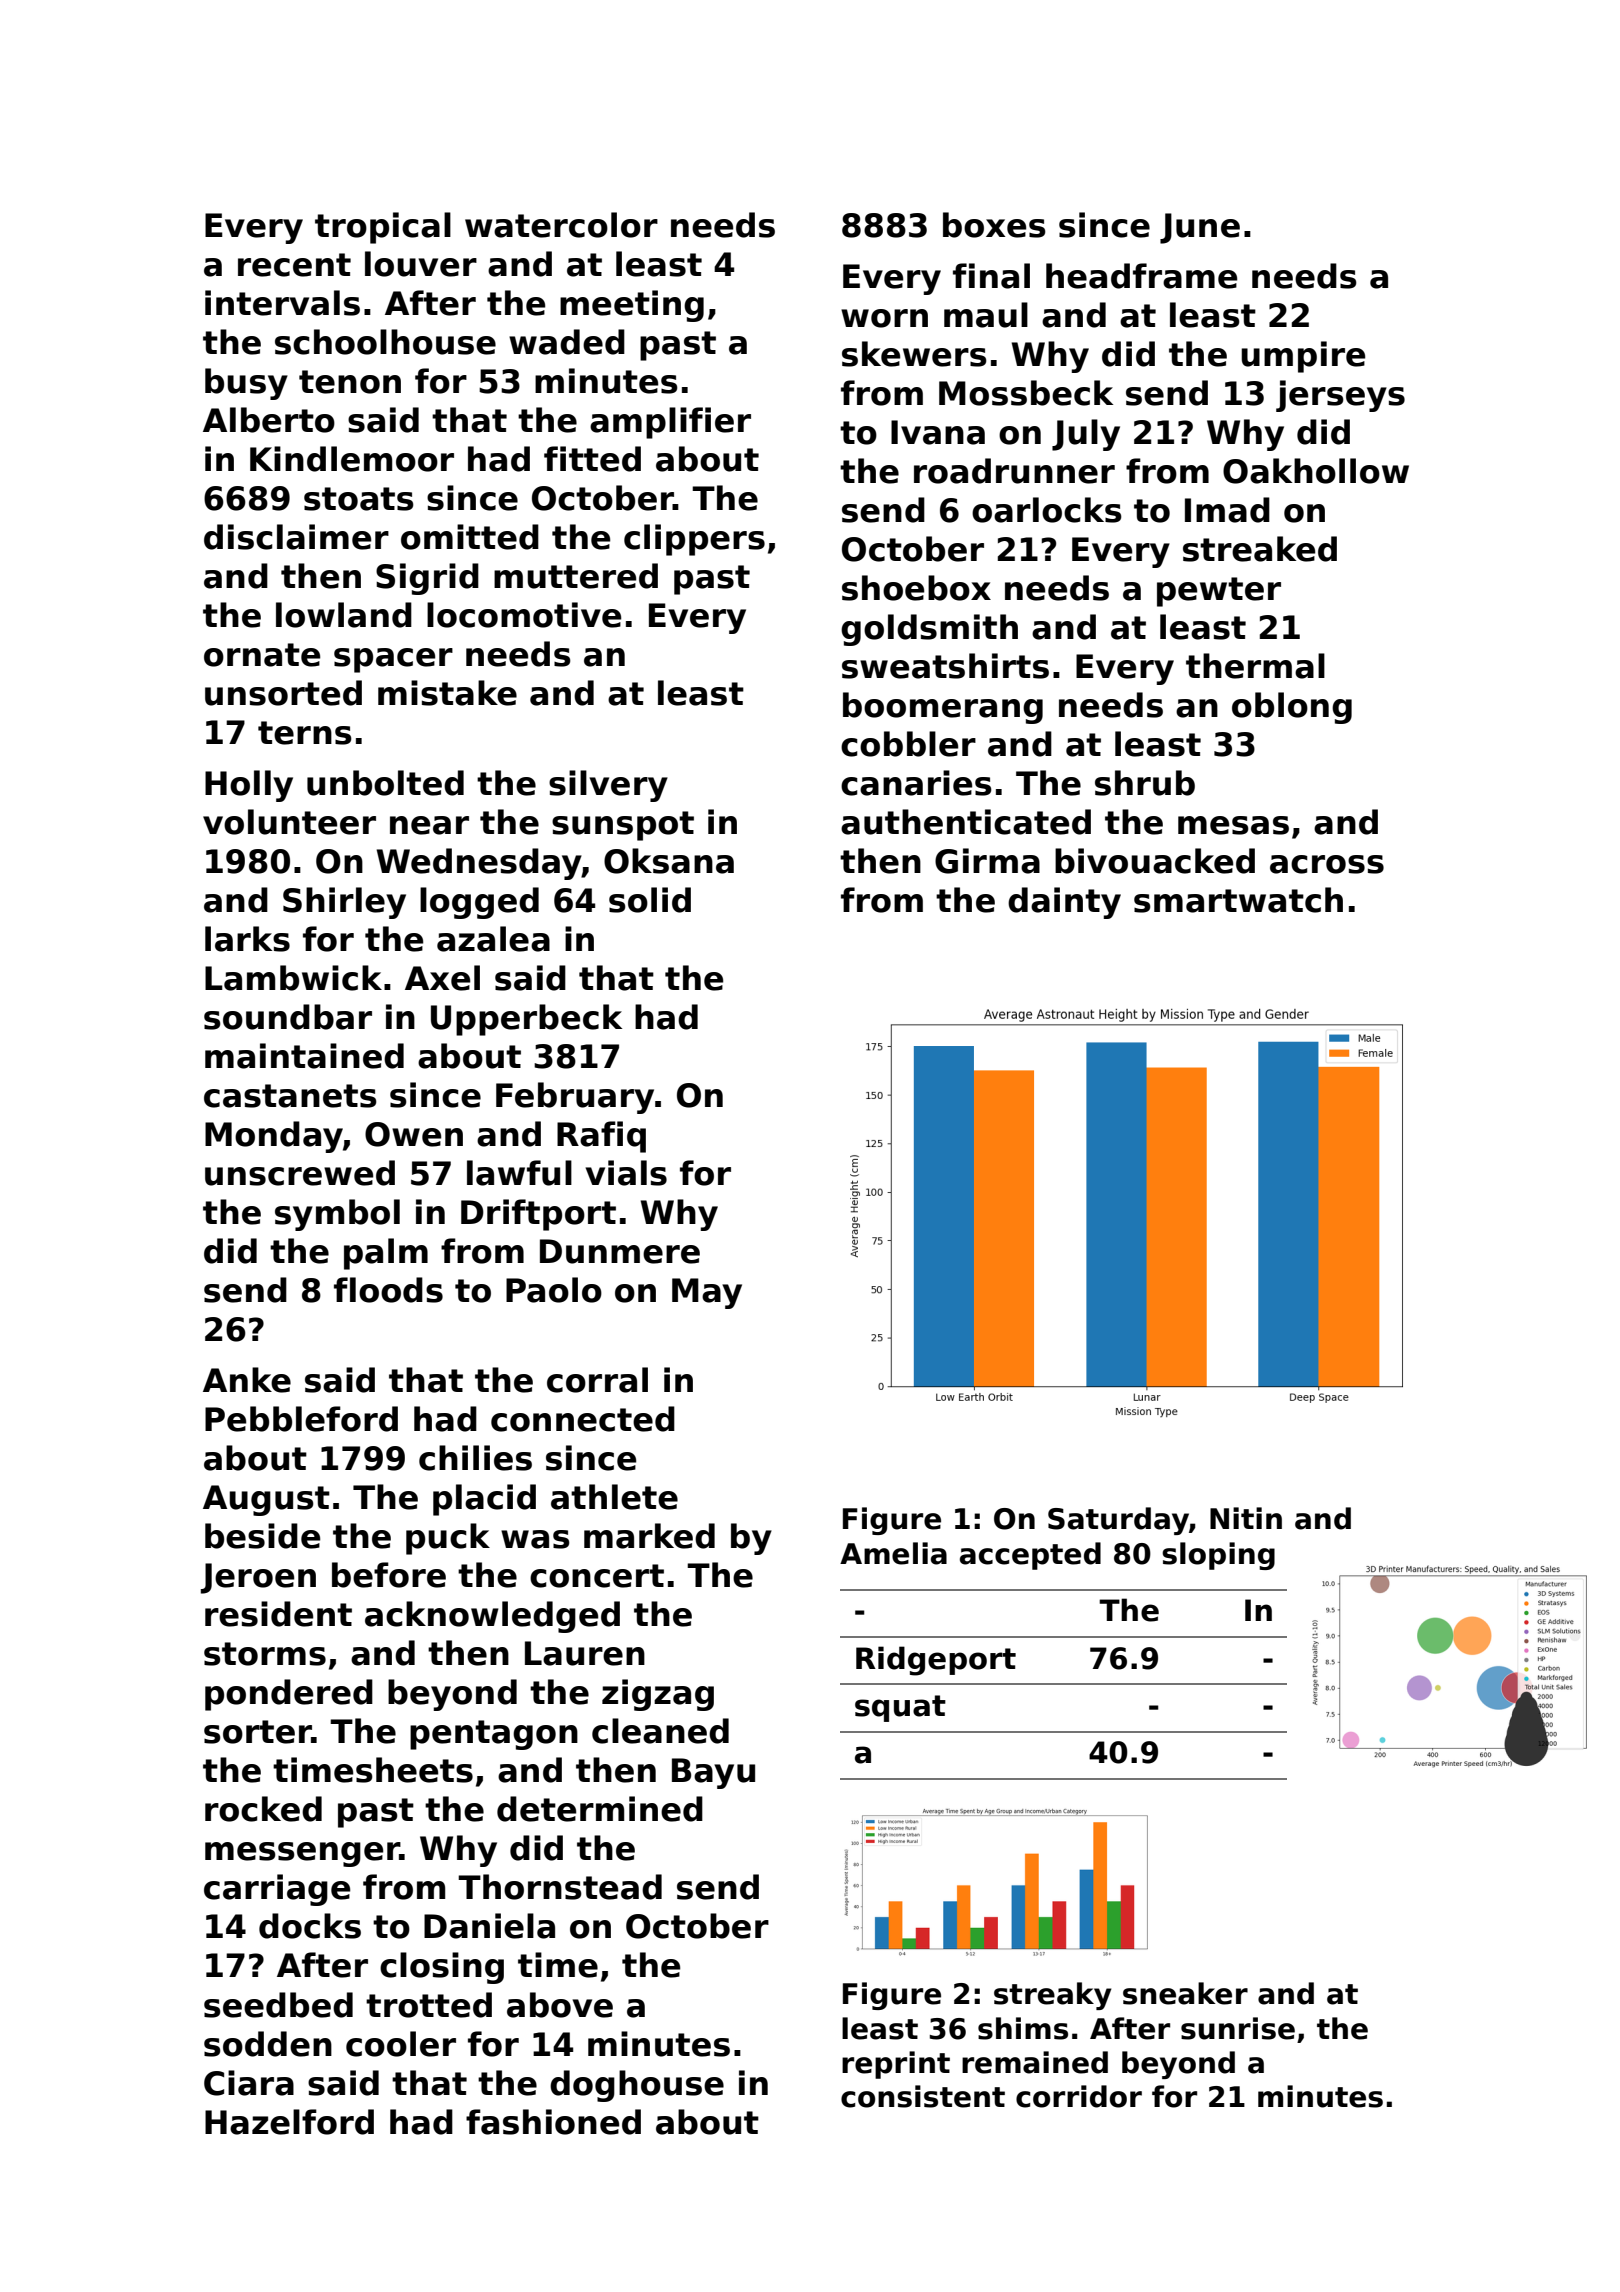 The width and height of the image is (1620, 2292). I want to click on unscrewed, so click(300, 1173).
